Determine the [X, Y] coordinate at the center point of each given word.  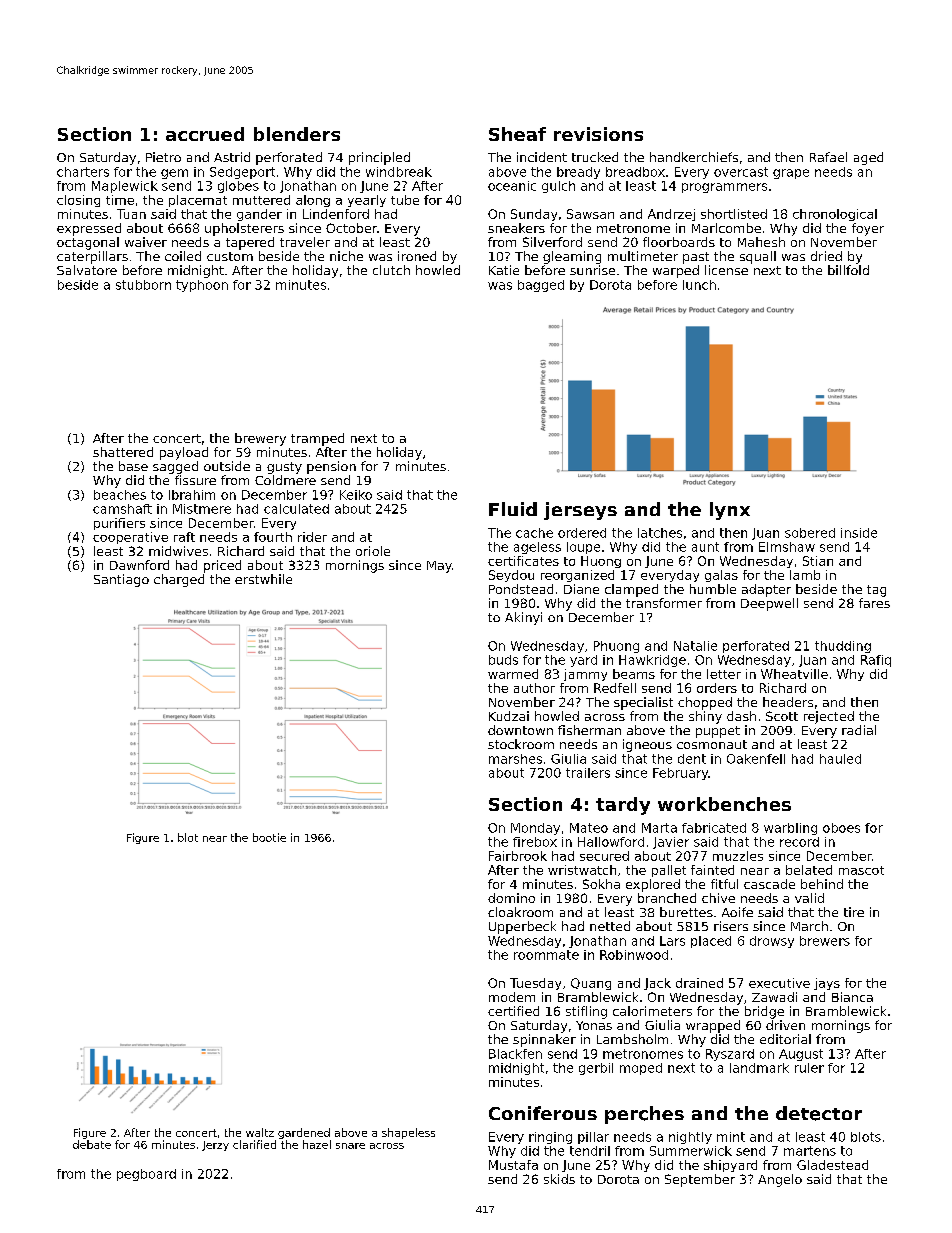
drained [699, 983]
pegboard [146, 1175]
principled [379, 158]
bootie [269, 837]
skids [559, 1179]
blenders [297, 134]
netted [610, 926]
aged [868, 158]
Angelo [780, 1180]
